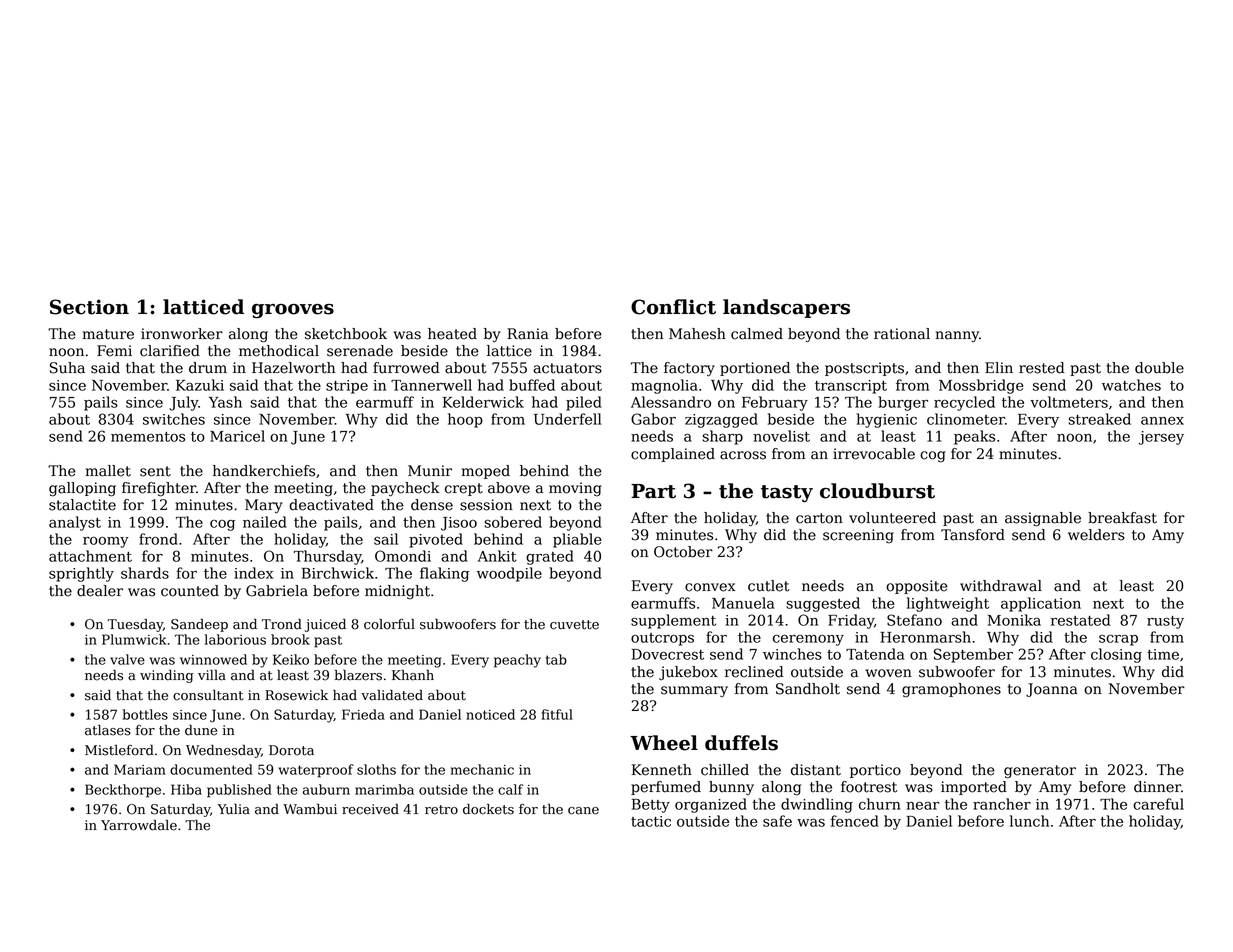  I want to click on analyst, so click(75, 523).
